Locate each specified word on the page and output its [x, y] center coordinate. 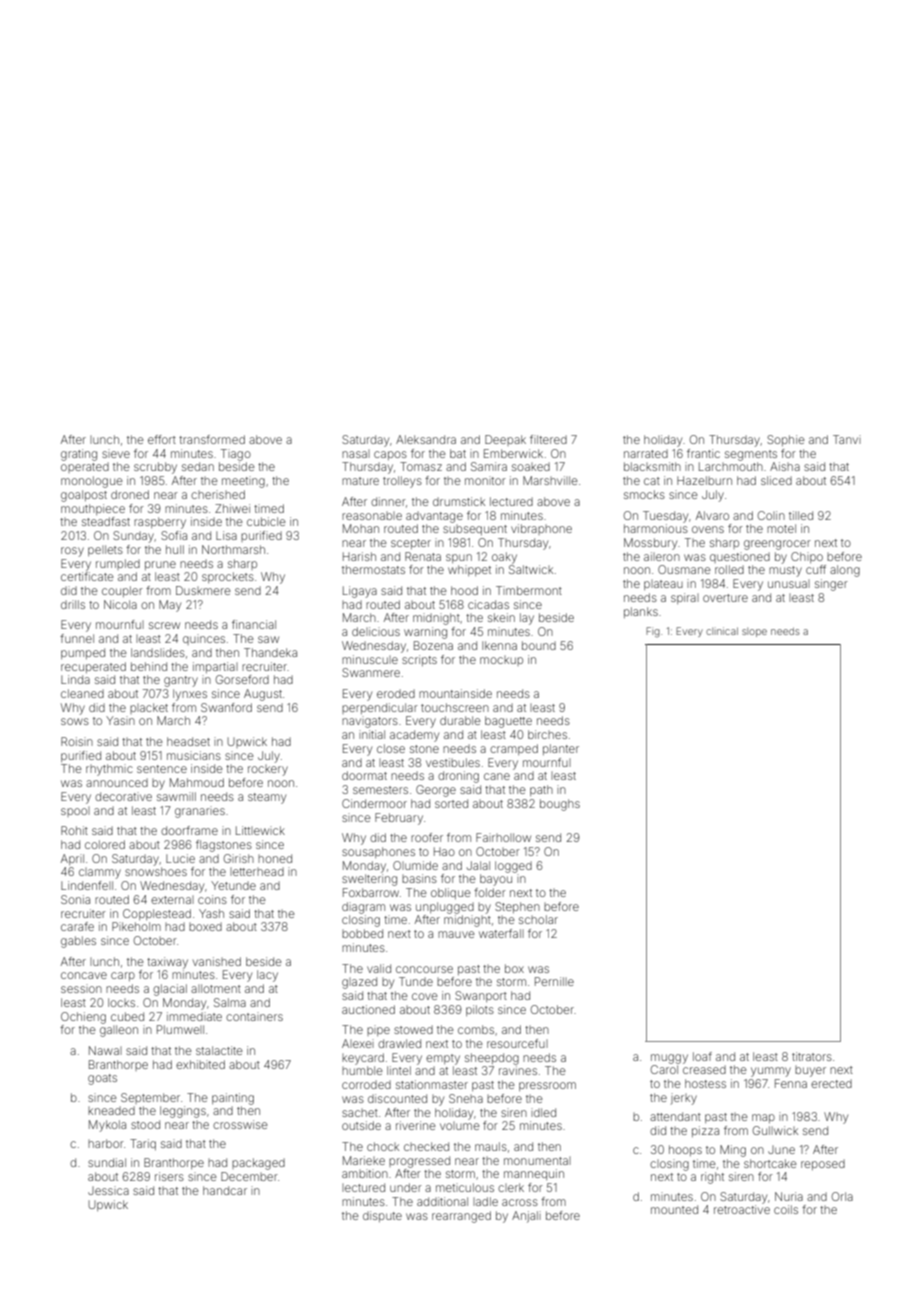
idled [543, 1112]
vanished [217, 961]
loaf [702, 1056]
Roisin [77, 741]
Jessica [108, 1190]
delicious [376, 631]
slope [754, 632]
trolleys [402, 482]
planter [561, 749]
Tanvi [847, 439]
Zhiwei [232, 508]
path [541, 790]
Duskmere [203, 590]
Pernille [554, 981]
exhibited [200, 1064]
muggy [669, 1059]
